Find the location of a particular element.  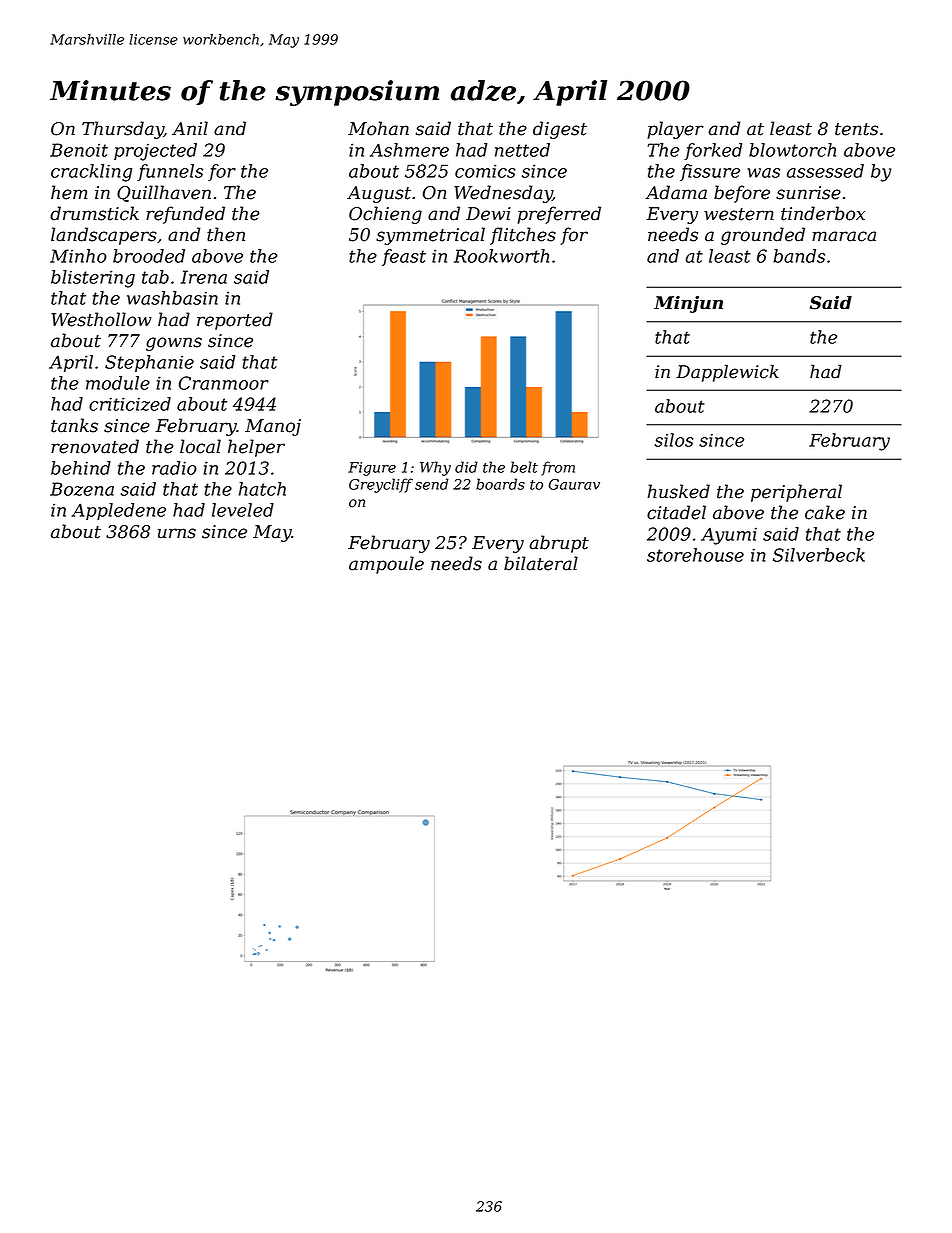

bilateral is located at coordinates (541, 563).
